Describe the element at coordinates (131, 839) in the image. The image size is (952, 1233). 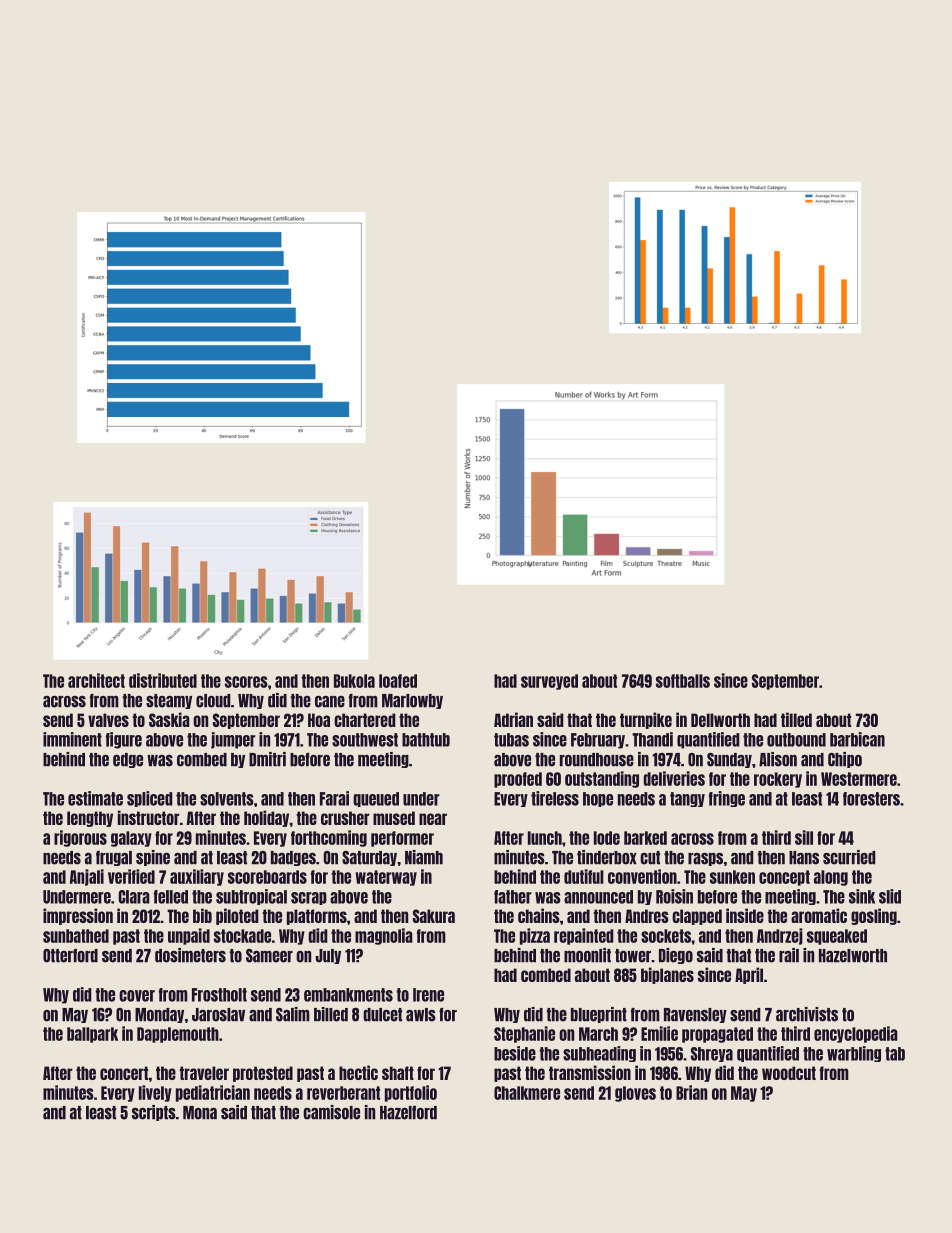
I see `galaxy` at that location.
